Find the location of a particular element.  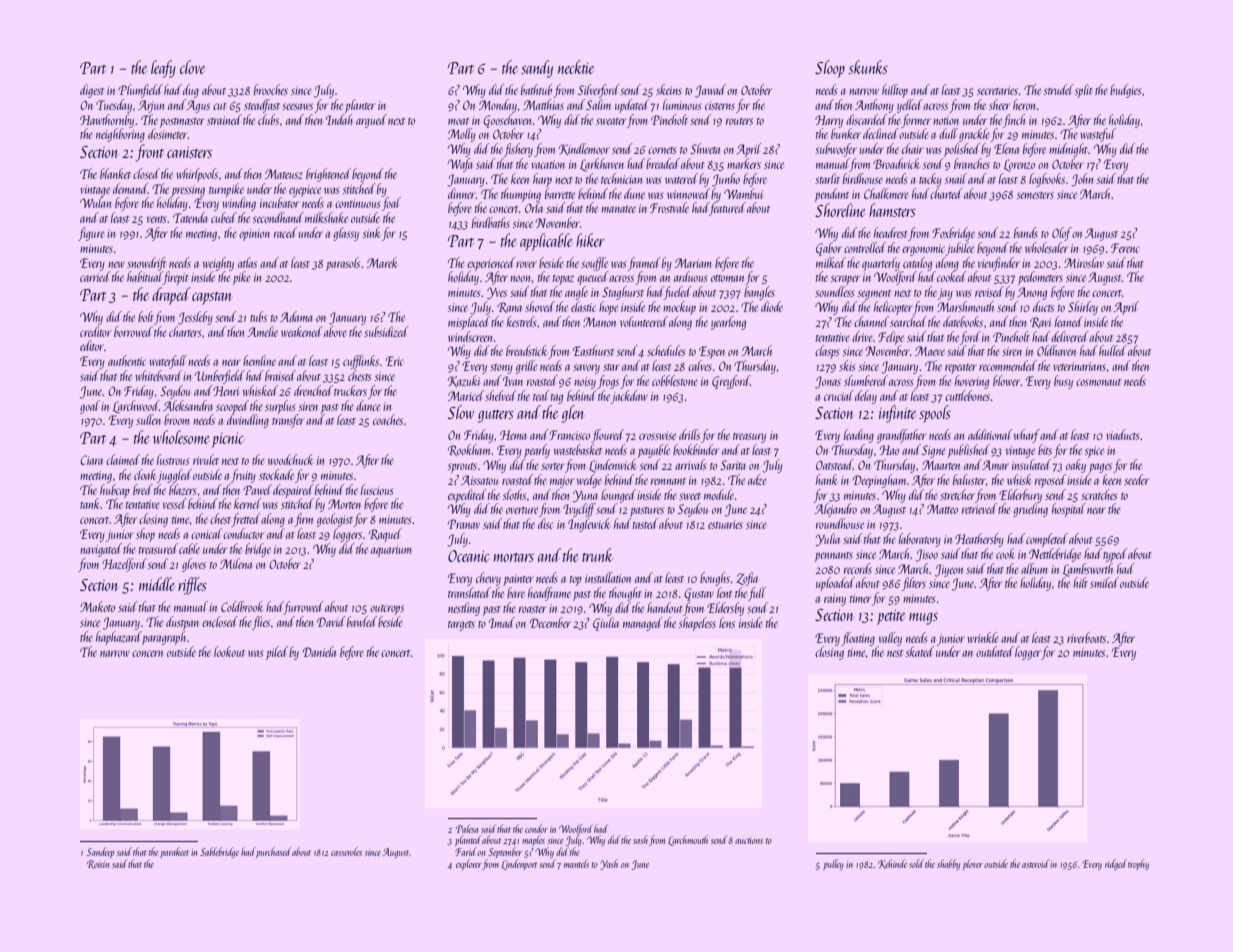

sash is located at coordinates (640, 839).
